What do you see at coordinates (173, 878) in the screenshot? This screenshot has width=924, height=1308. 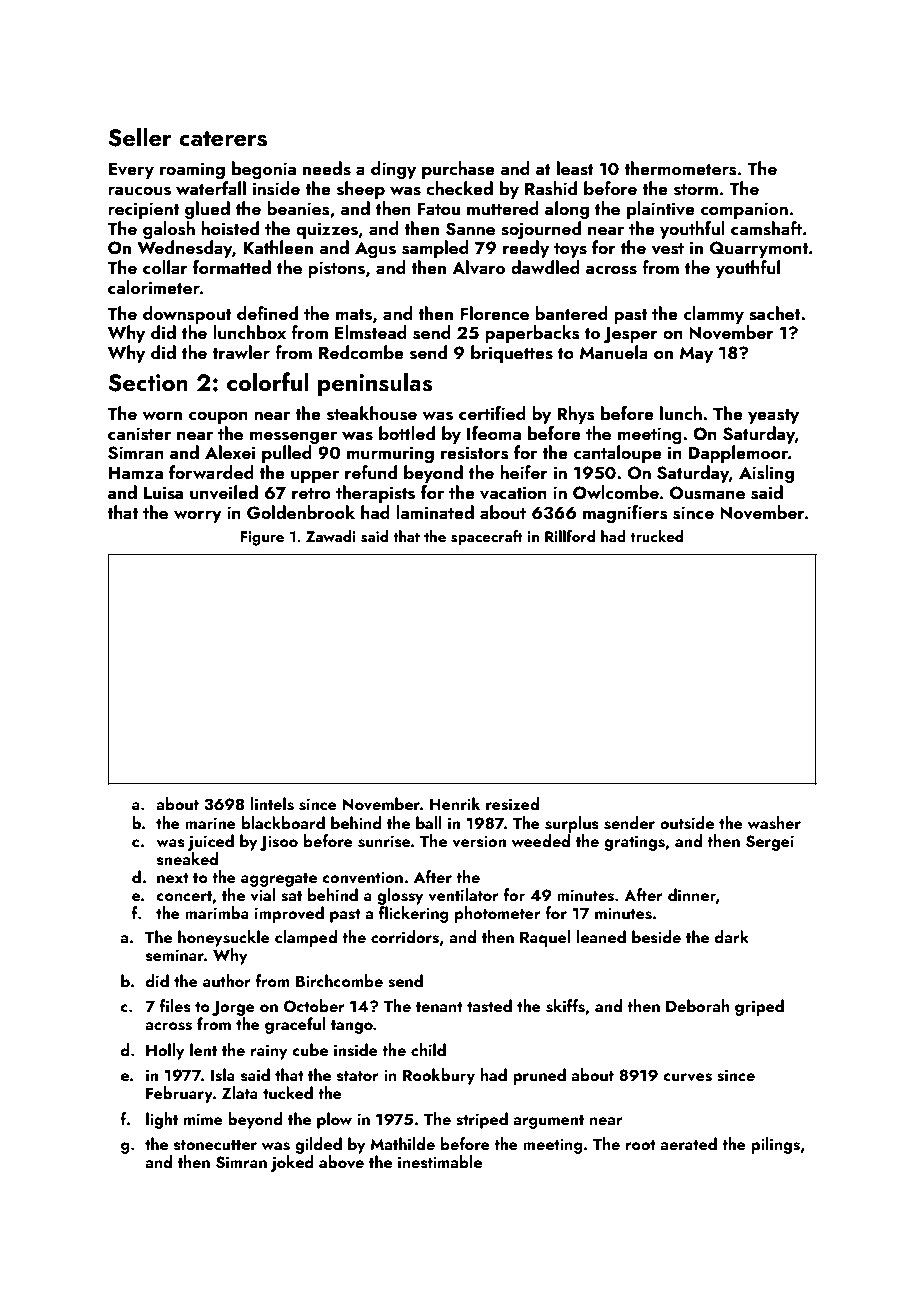 I see `next` at bounding box center [173, 878].
